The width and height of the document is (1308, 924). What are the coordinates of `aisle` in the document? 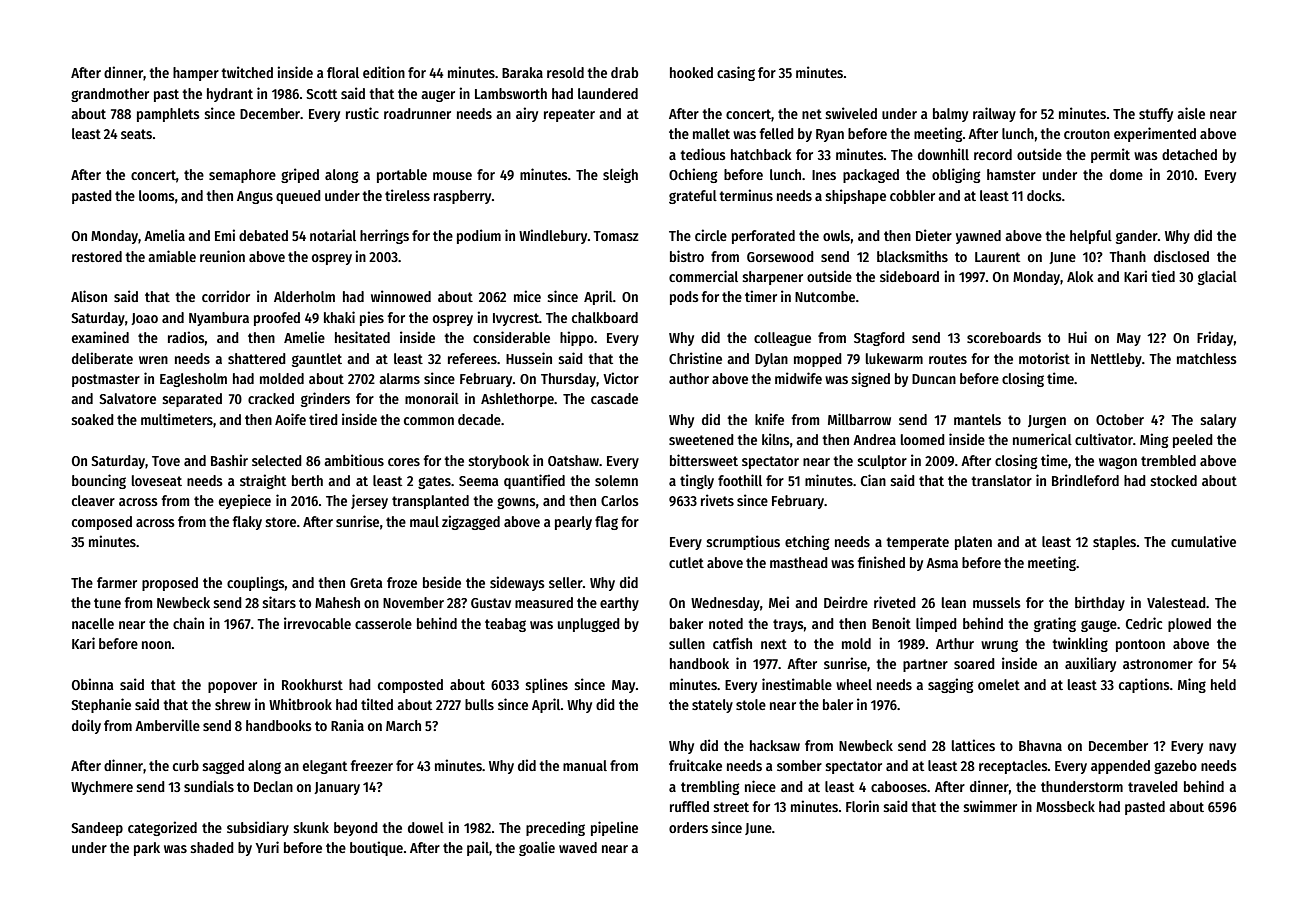 It's located at (1191, 113).
